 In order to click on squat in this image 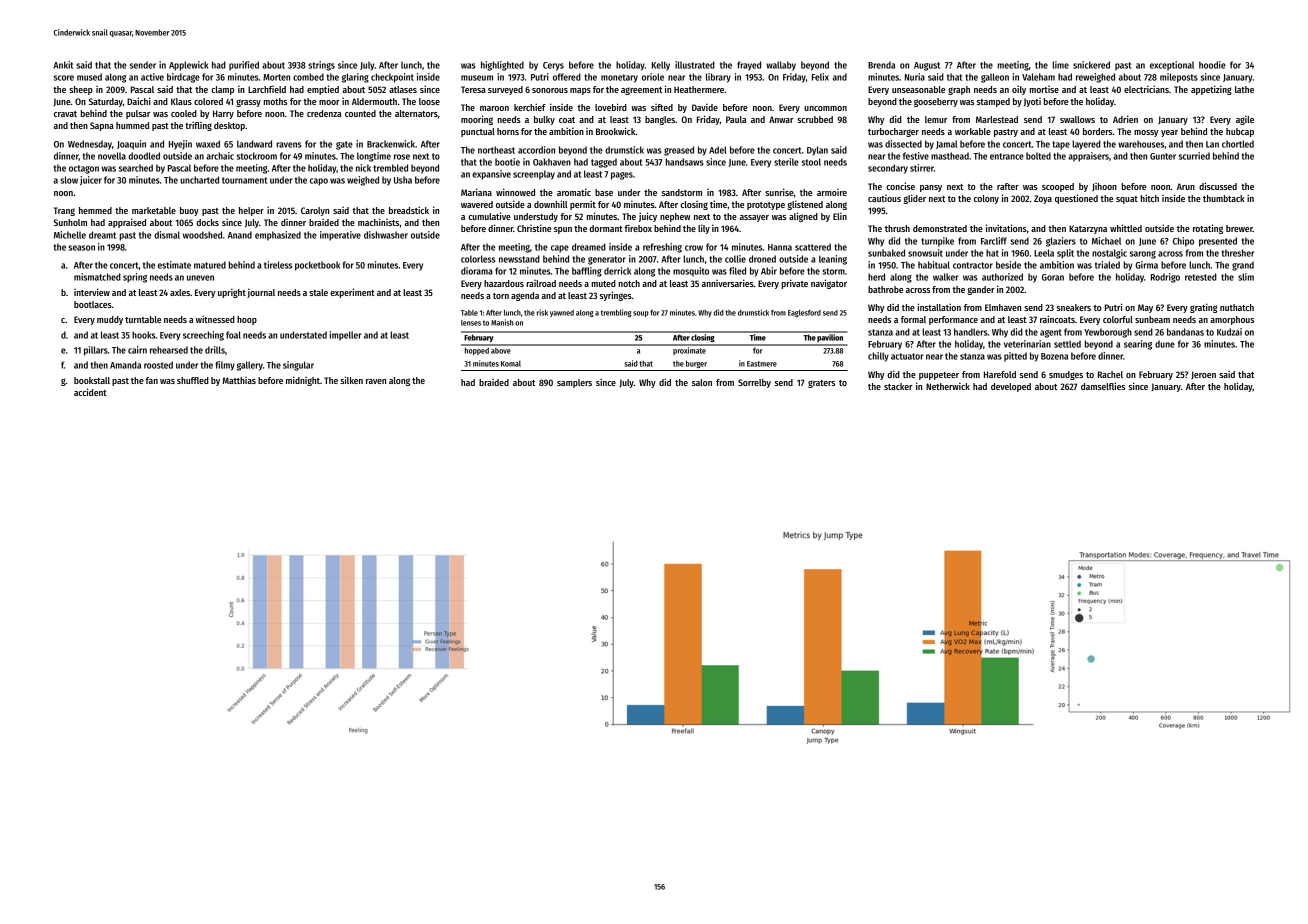, I will do `click(1127, 200)`.
